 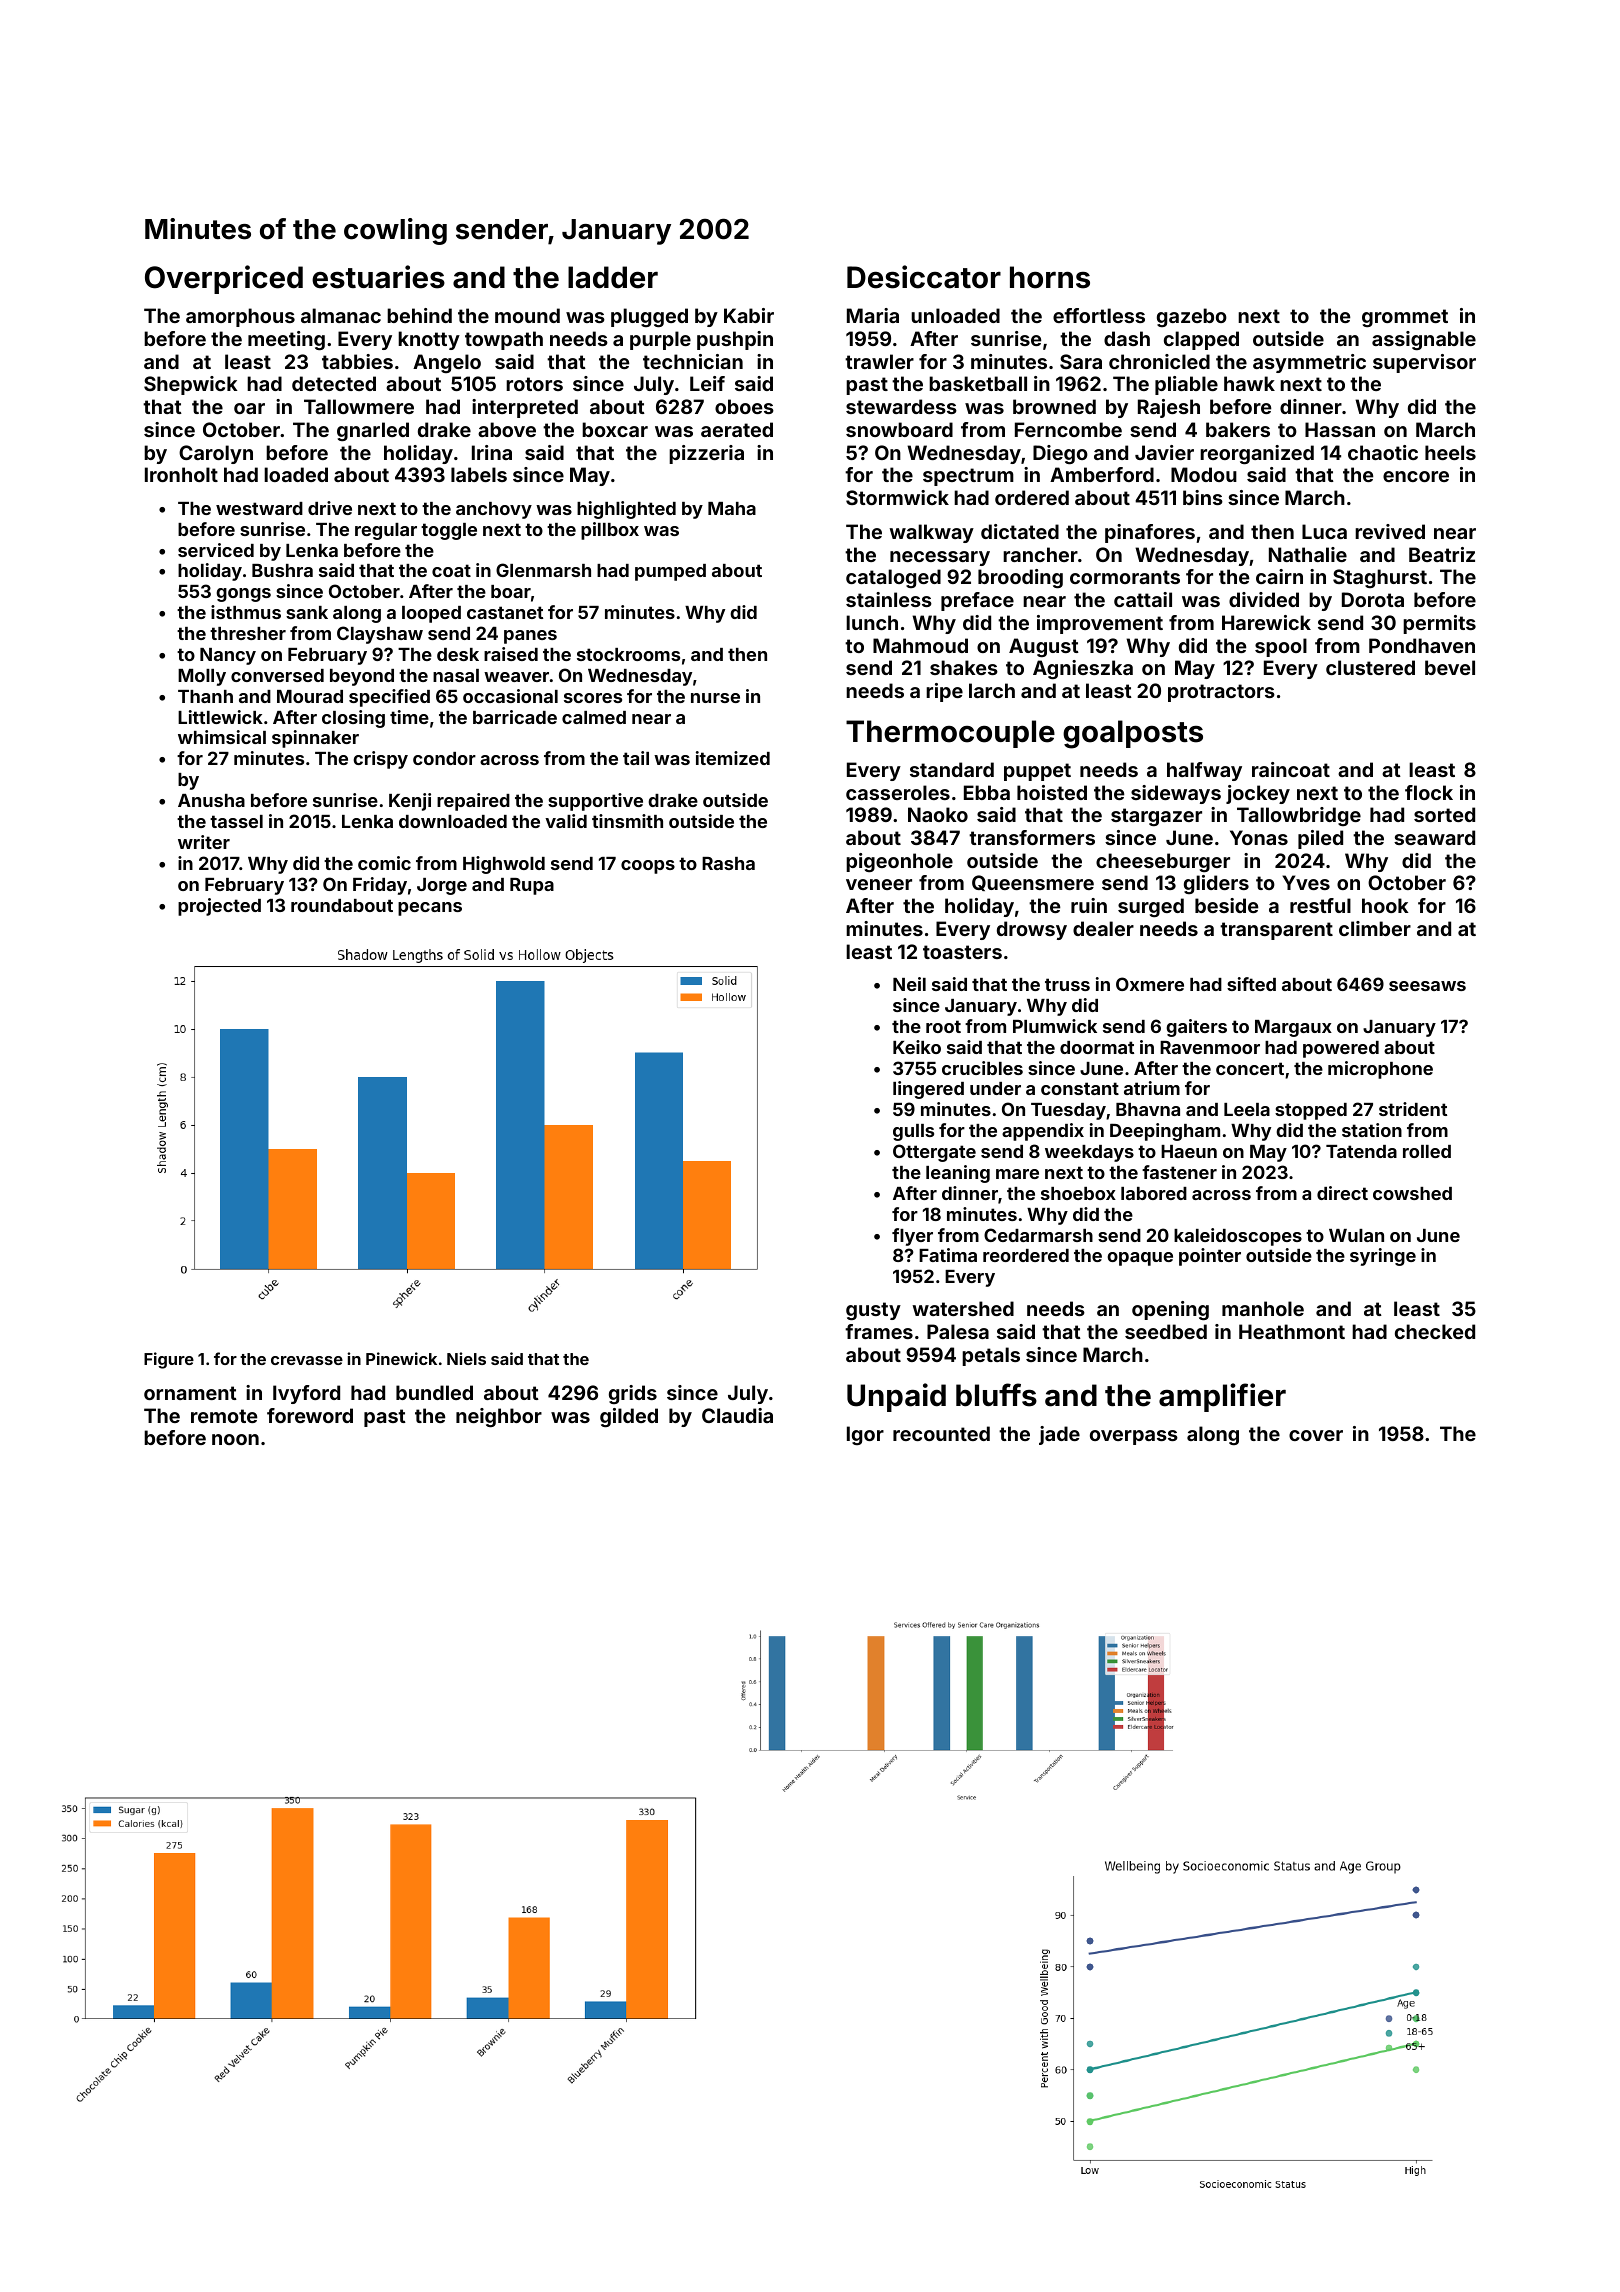 I want to click on ladder, so click(x=613, y=277).
